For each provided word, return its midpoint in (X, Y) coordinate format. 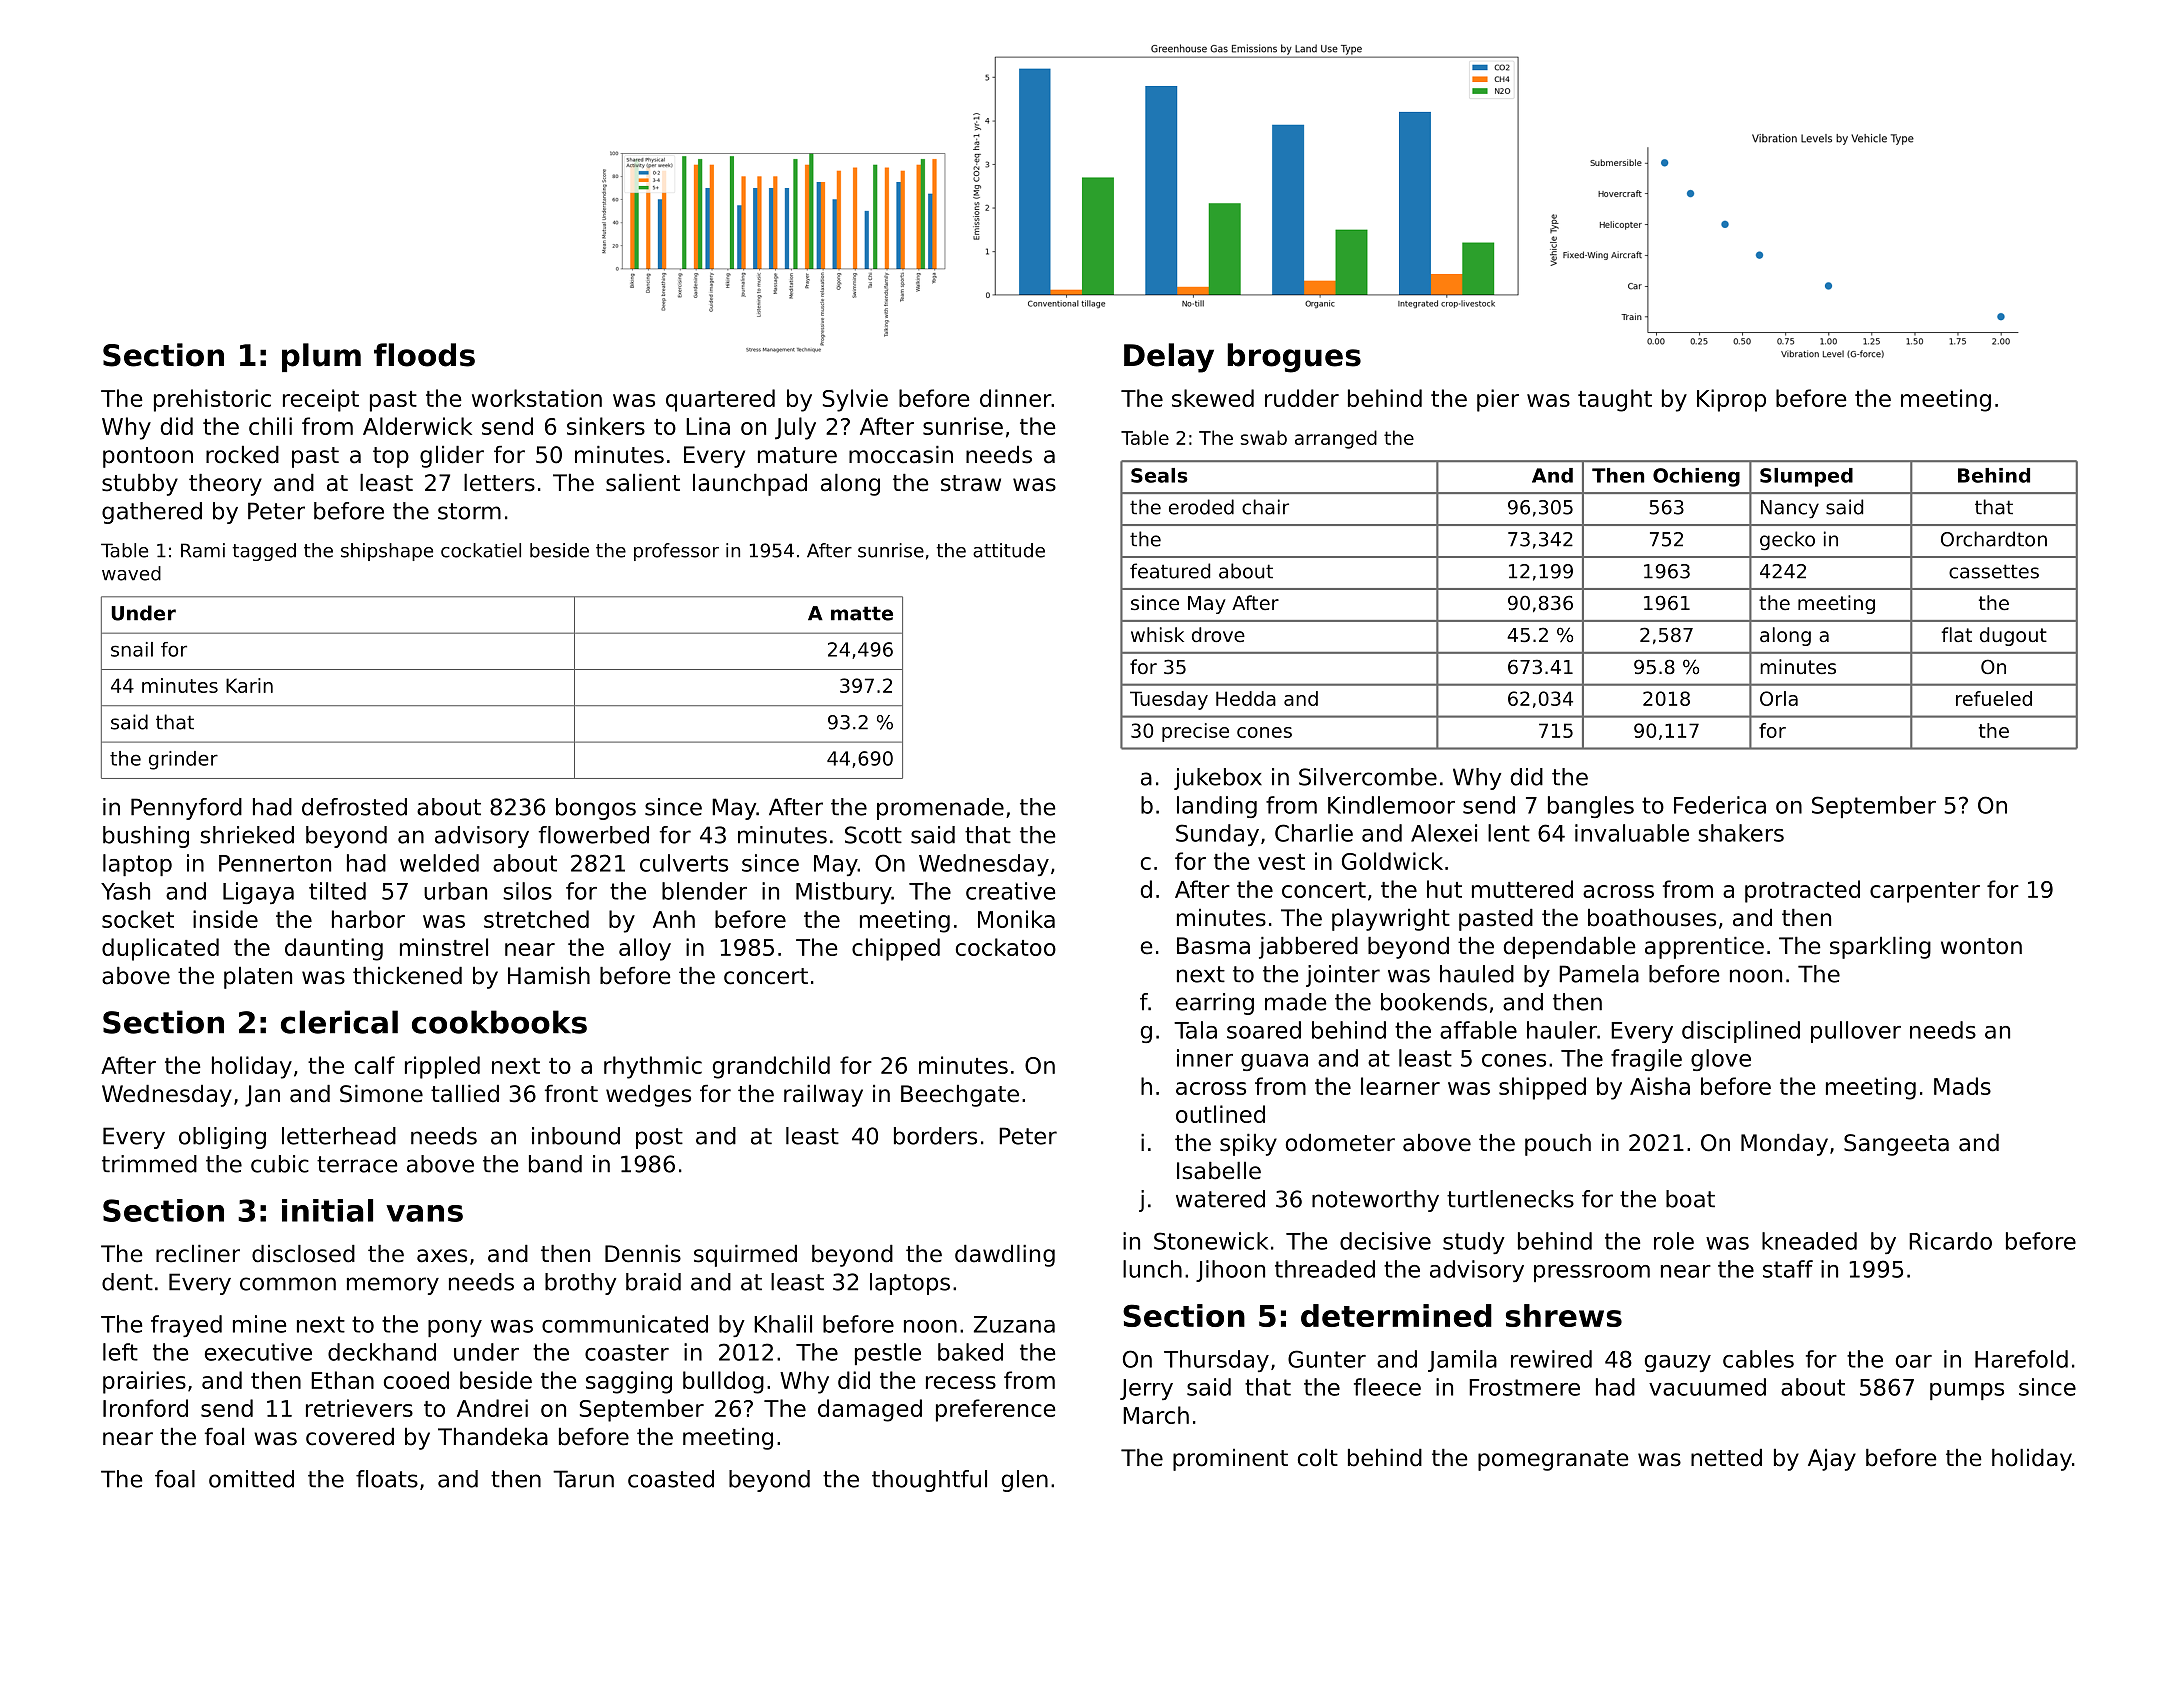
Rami (203, 550)
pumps (1967, 1391)
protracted (1802, 891)
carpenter (1925, 892)
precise (1195, 732)
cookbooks (499, 1022)
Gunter (1327, 1359)
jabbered (1308, 948)
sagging (629, 1382)
